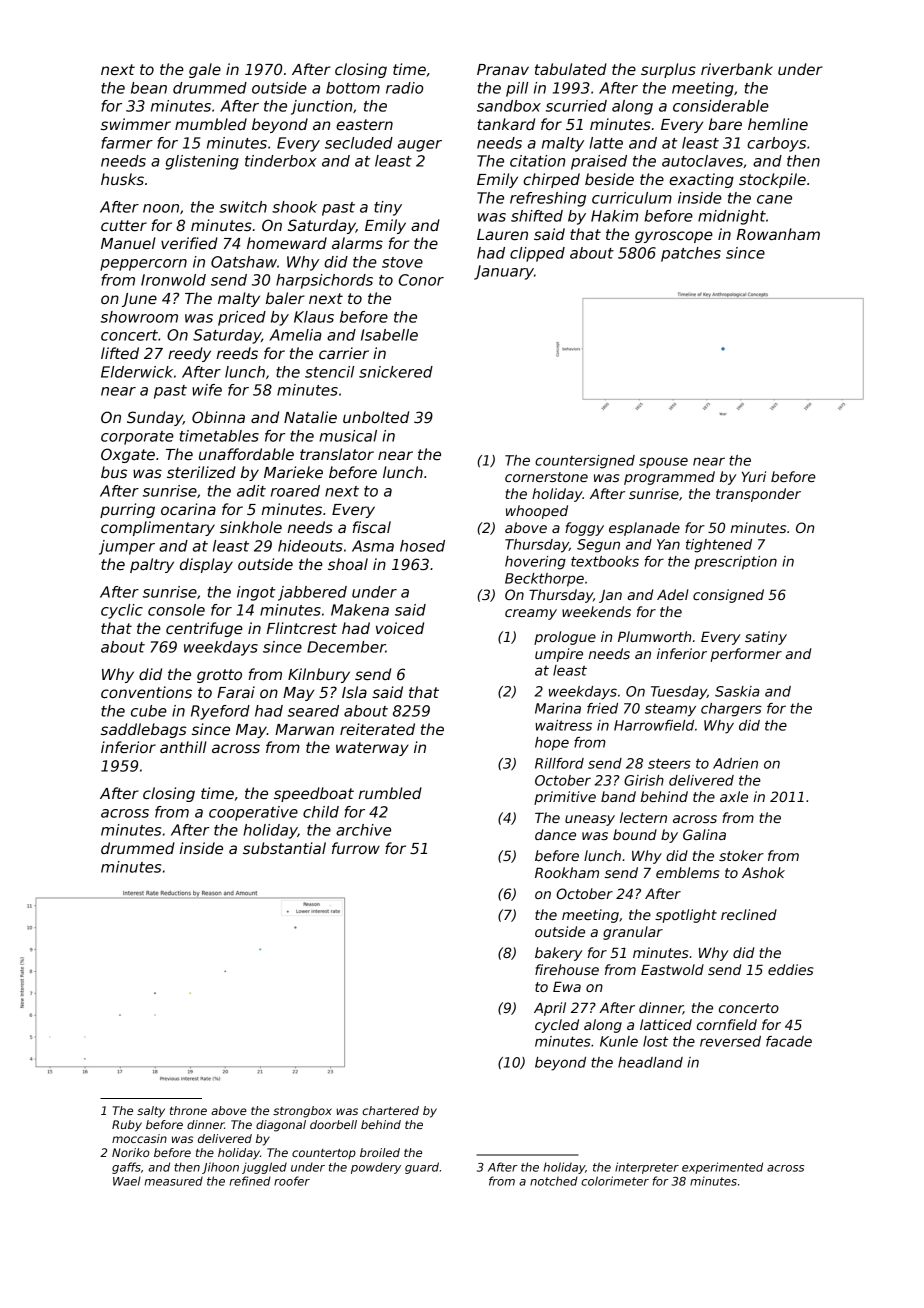 The image size is (924, 1308). What do you see at coordinates (284, 848) in the screenshot?
I see `substantial` at bounding box center [284, 848].
